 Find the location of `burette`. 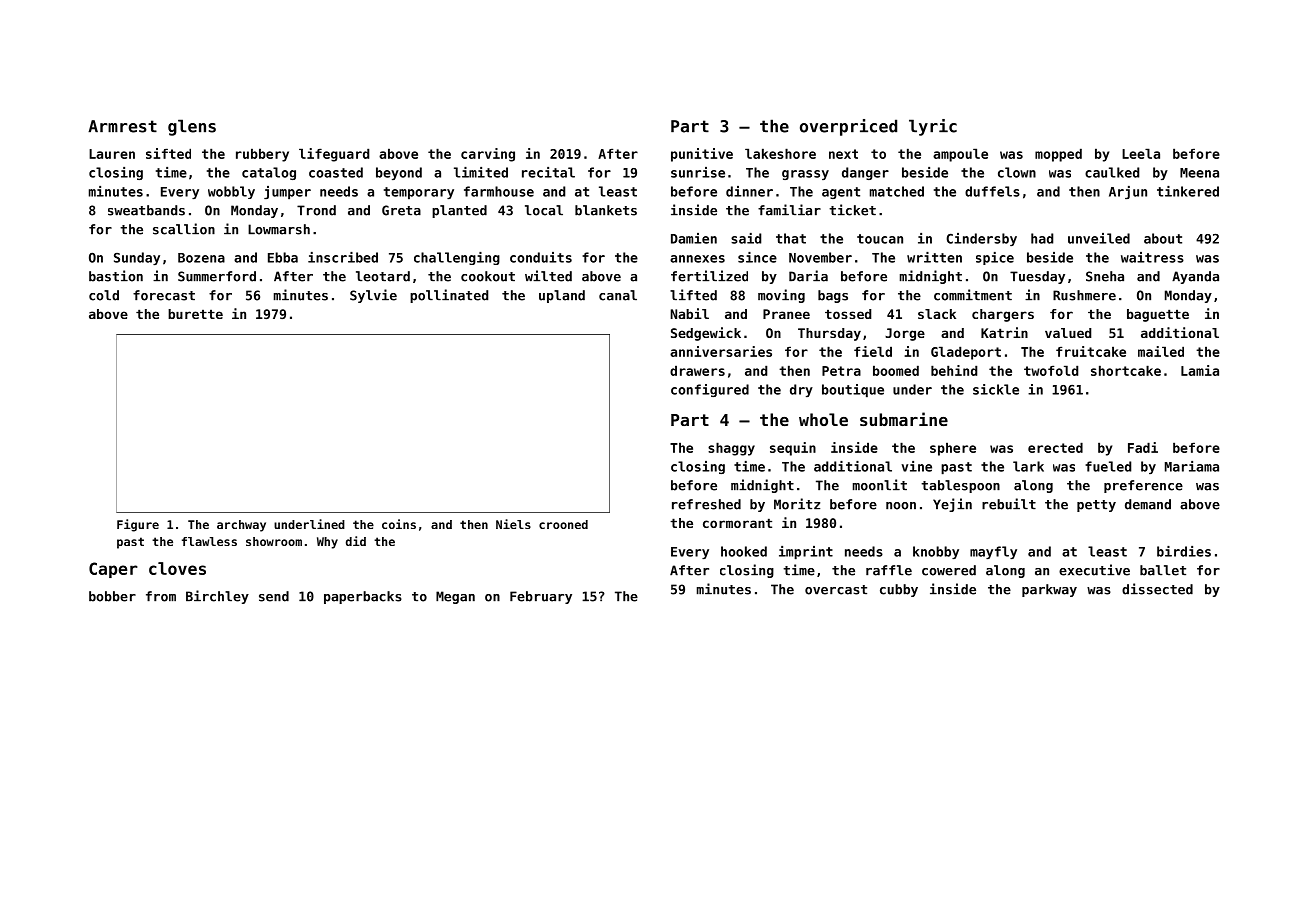

burette is located at coordinates (195, 314).
